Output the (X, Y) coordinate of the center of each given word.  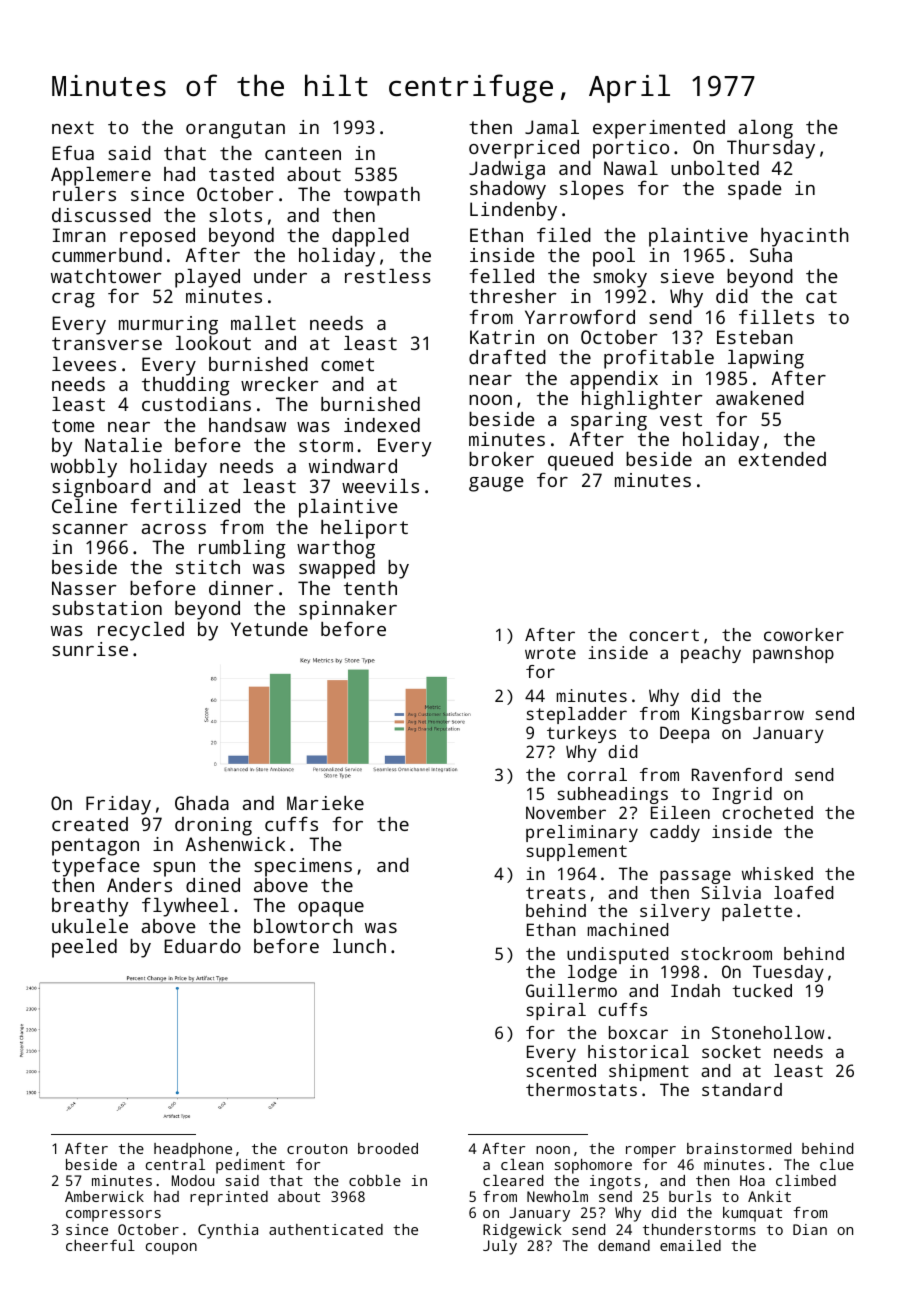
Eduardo (202, 946)
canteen (303, 153)
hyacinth (805, 237)
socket (731, 1051)
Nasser (84, 588)
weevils (380, 486)
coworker (804, 634)
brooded (388, 1148)
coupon (171, 1249)
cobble (375, 1180)
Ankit (769, 1196)
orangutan (235, 130)
